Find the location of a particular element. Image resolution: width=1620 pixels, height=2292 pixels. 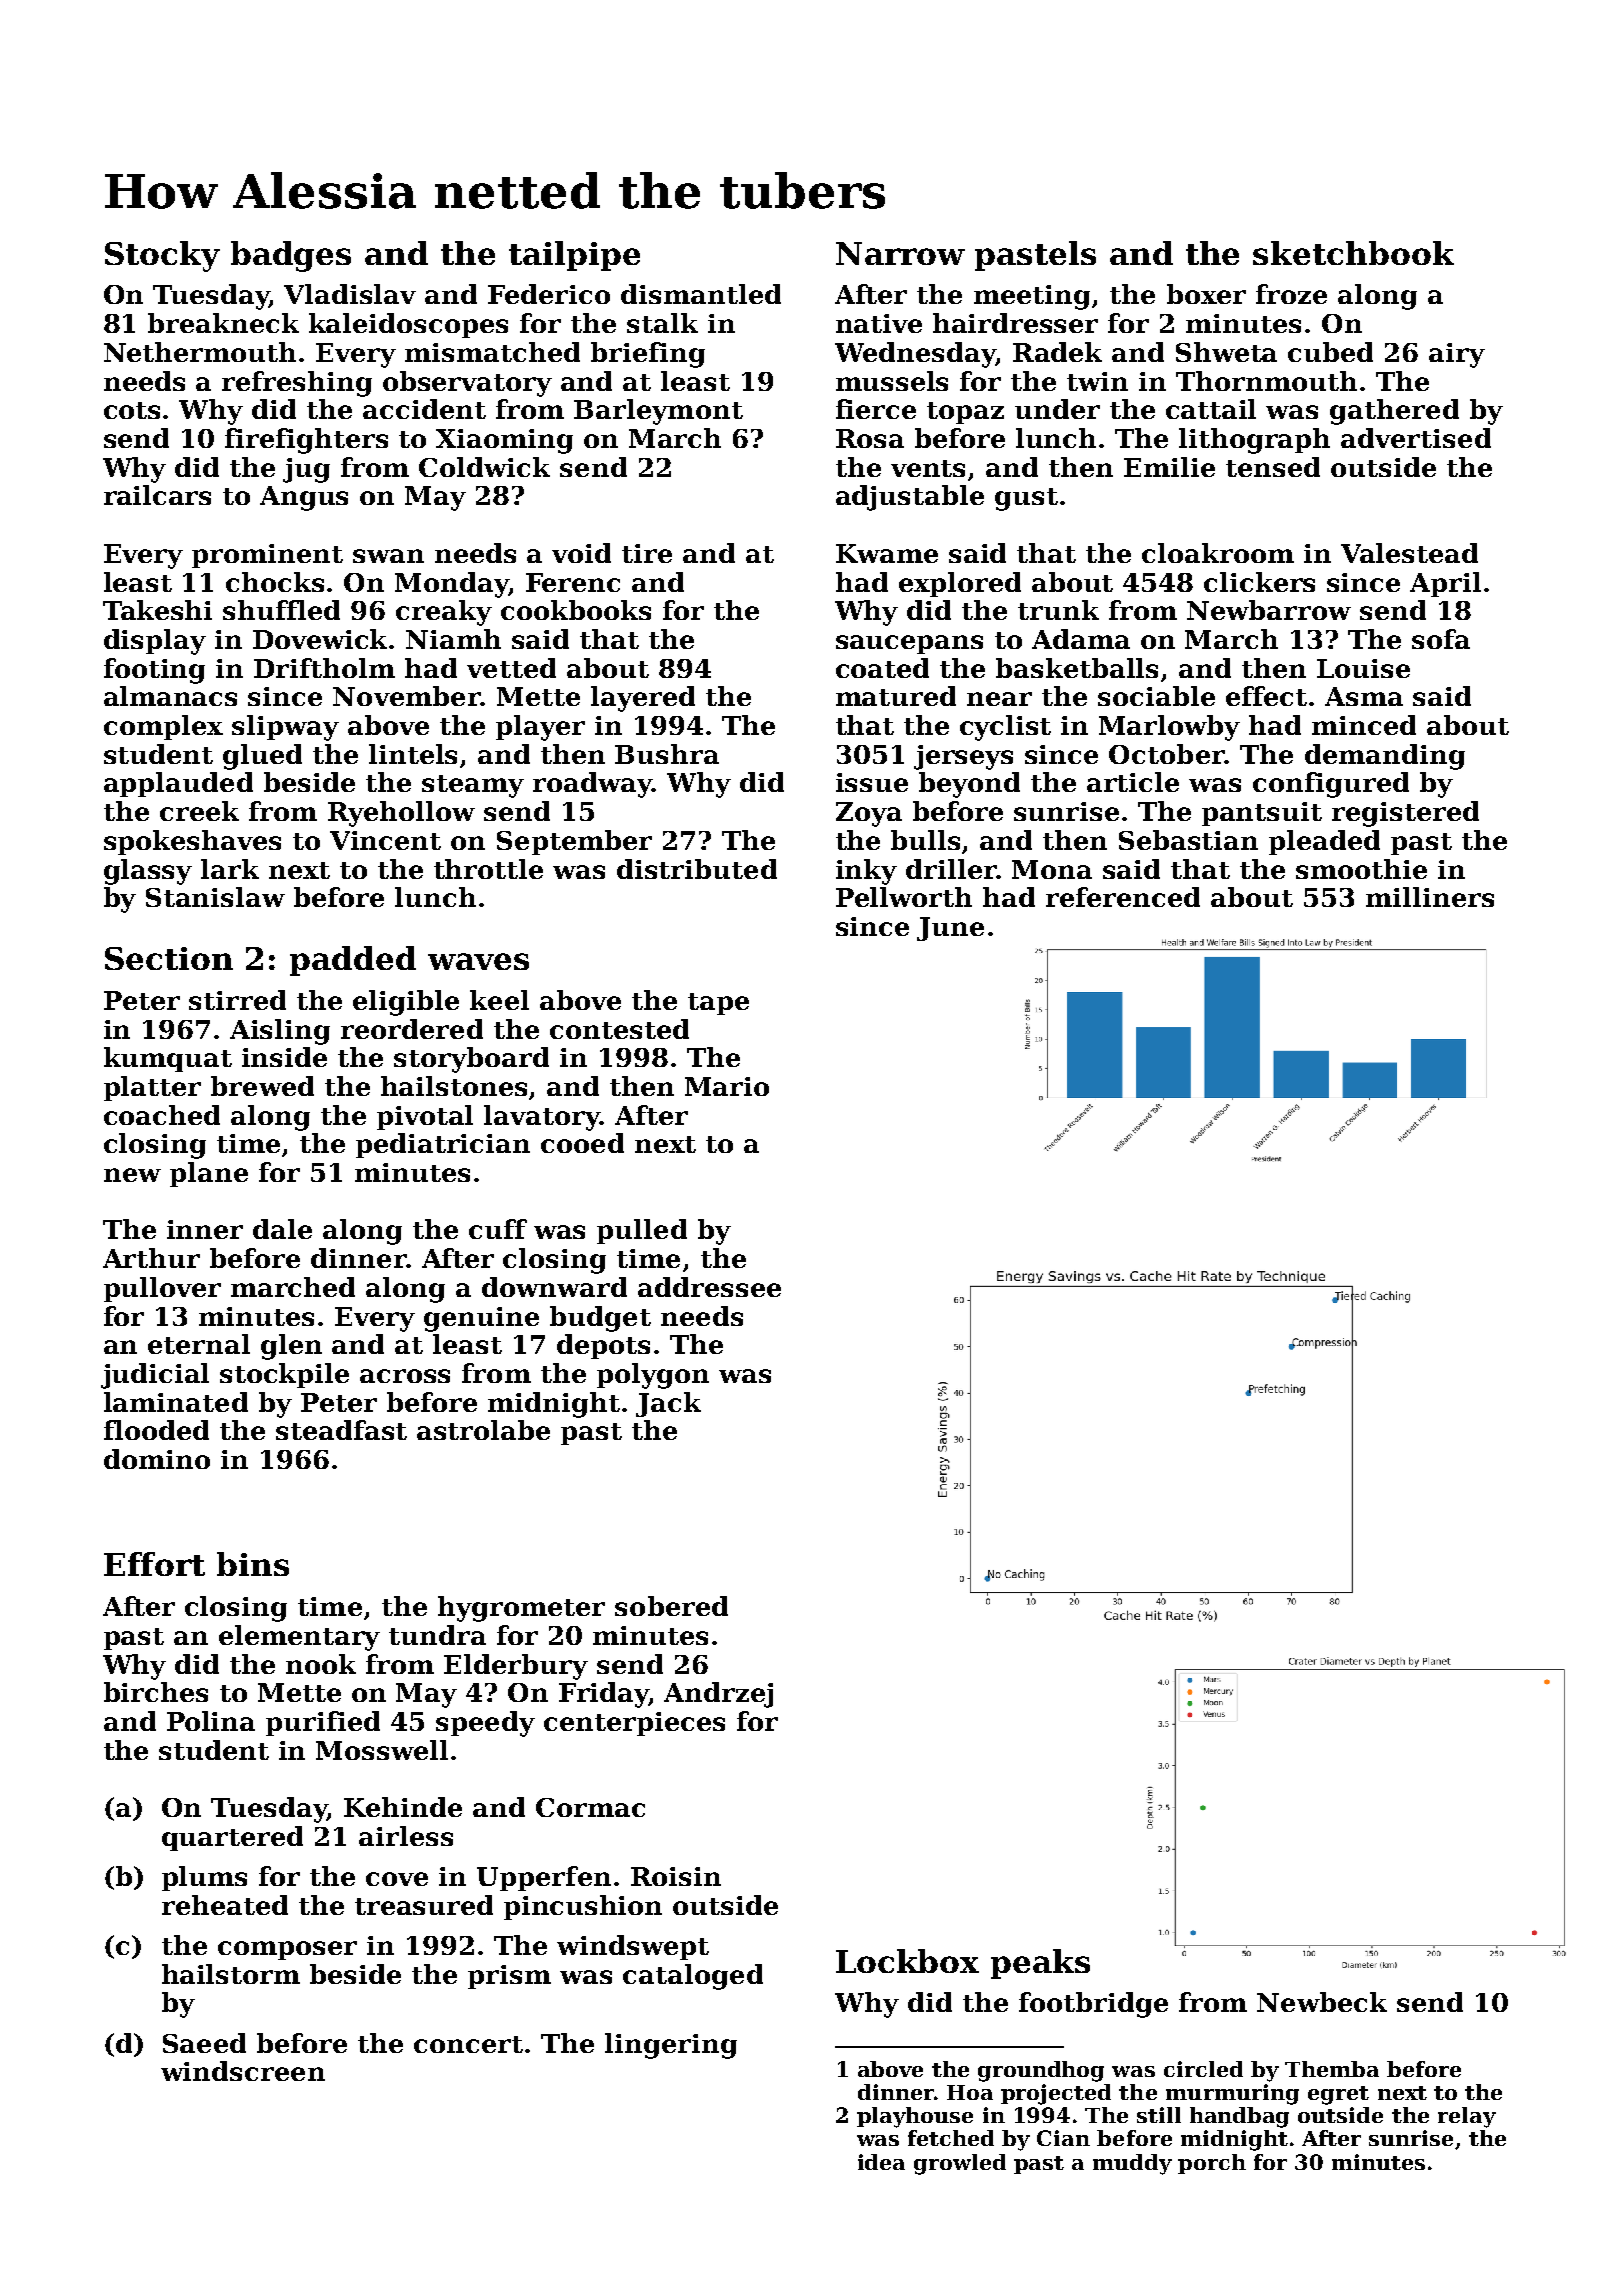

airy is located at coordinates (1457, 355).
